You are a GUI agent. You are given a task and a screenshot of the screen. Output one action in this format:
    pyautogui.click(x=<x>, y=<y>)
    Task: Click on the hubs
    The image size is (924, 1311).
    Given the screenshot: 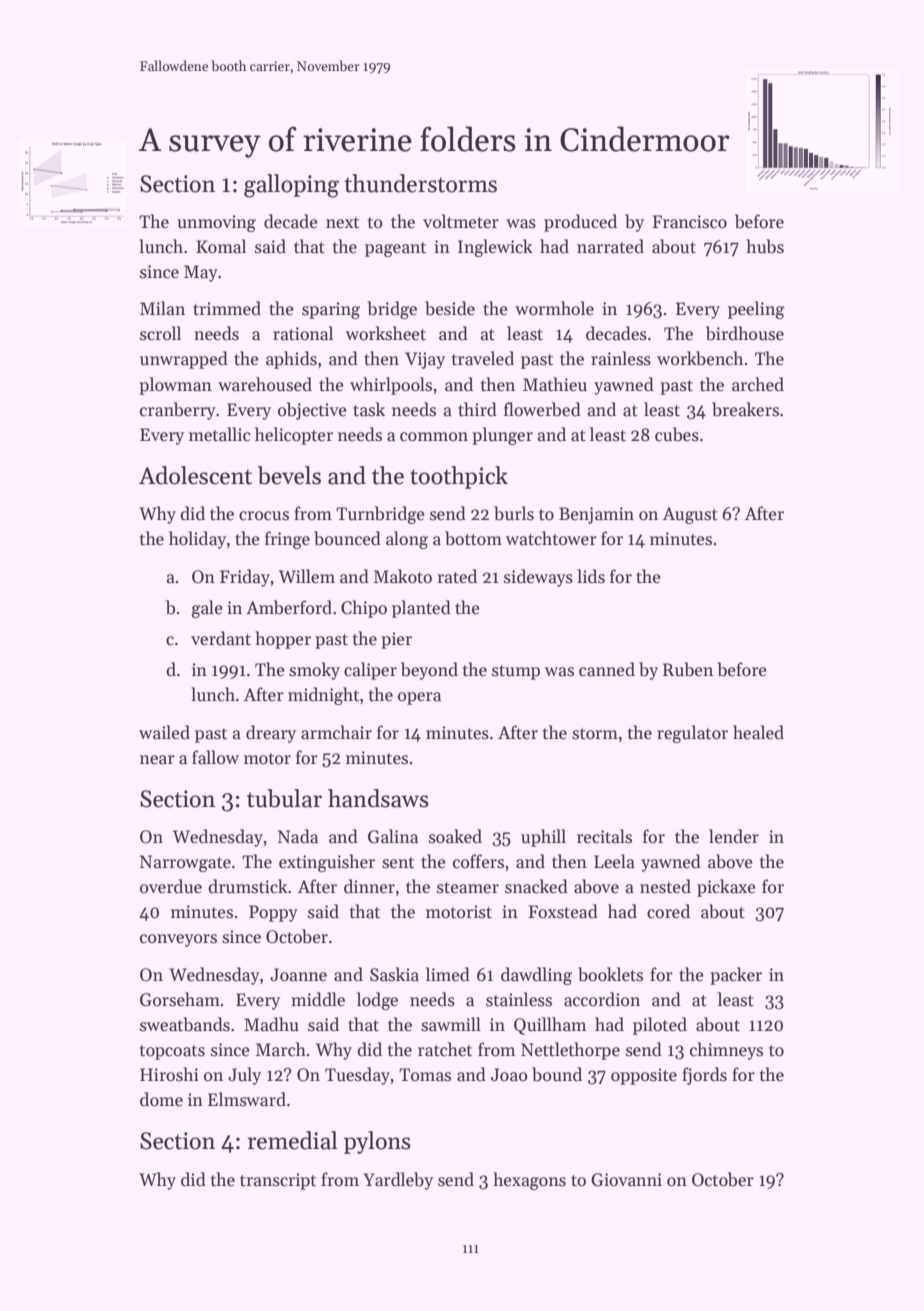 What is the action you would take?
    pyautogui.click(x=765, y=246)
